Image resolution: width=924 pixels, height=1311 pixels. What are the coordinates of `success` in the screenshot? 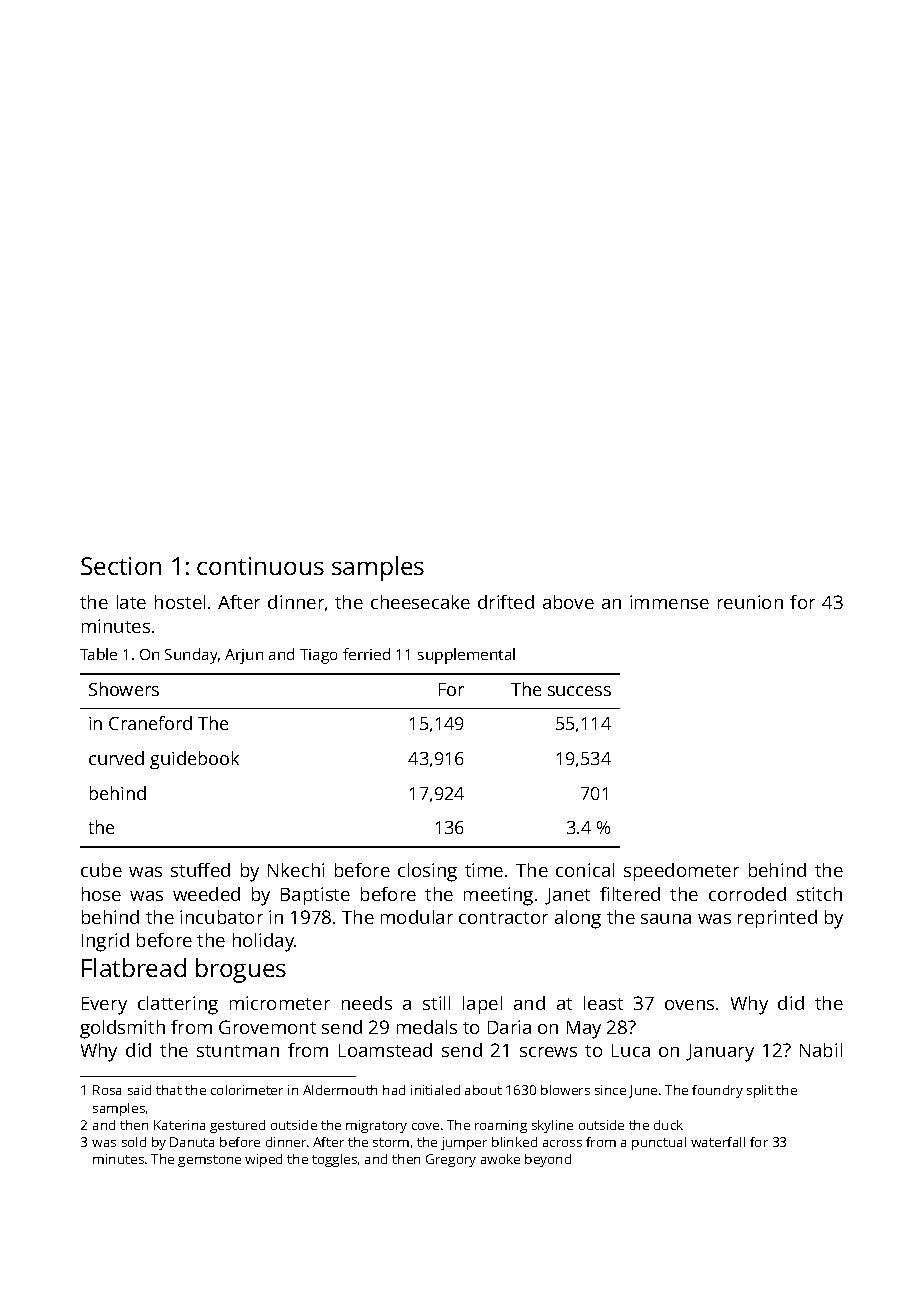 It's located at (579, 691).
